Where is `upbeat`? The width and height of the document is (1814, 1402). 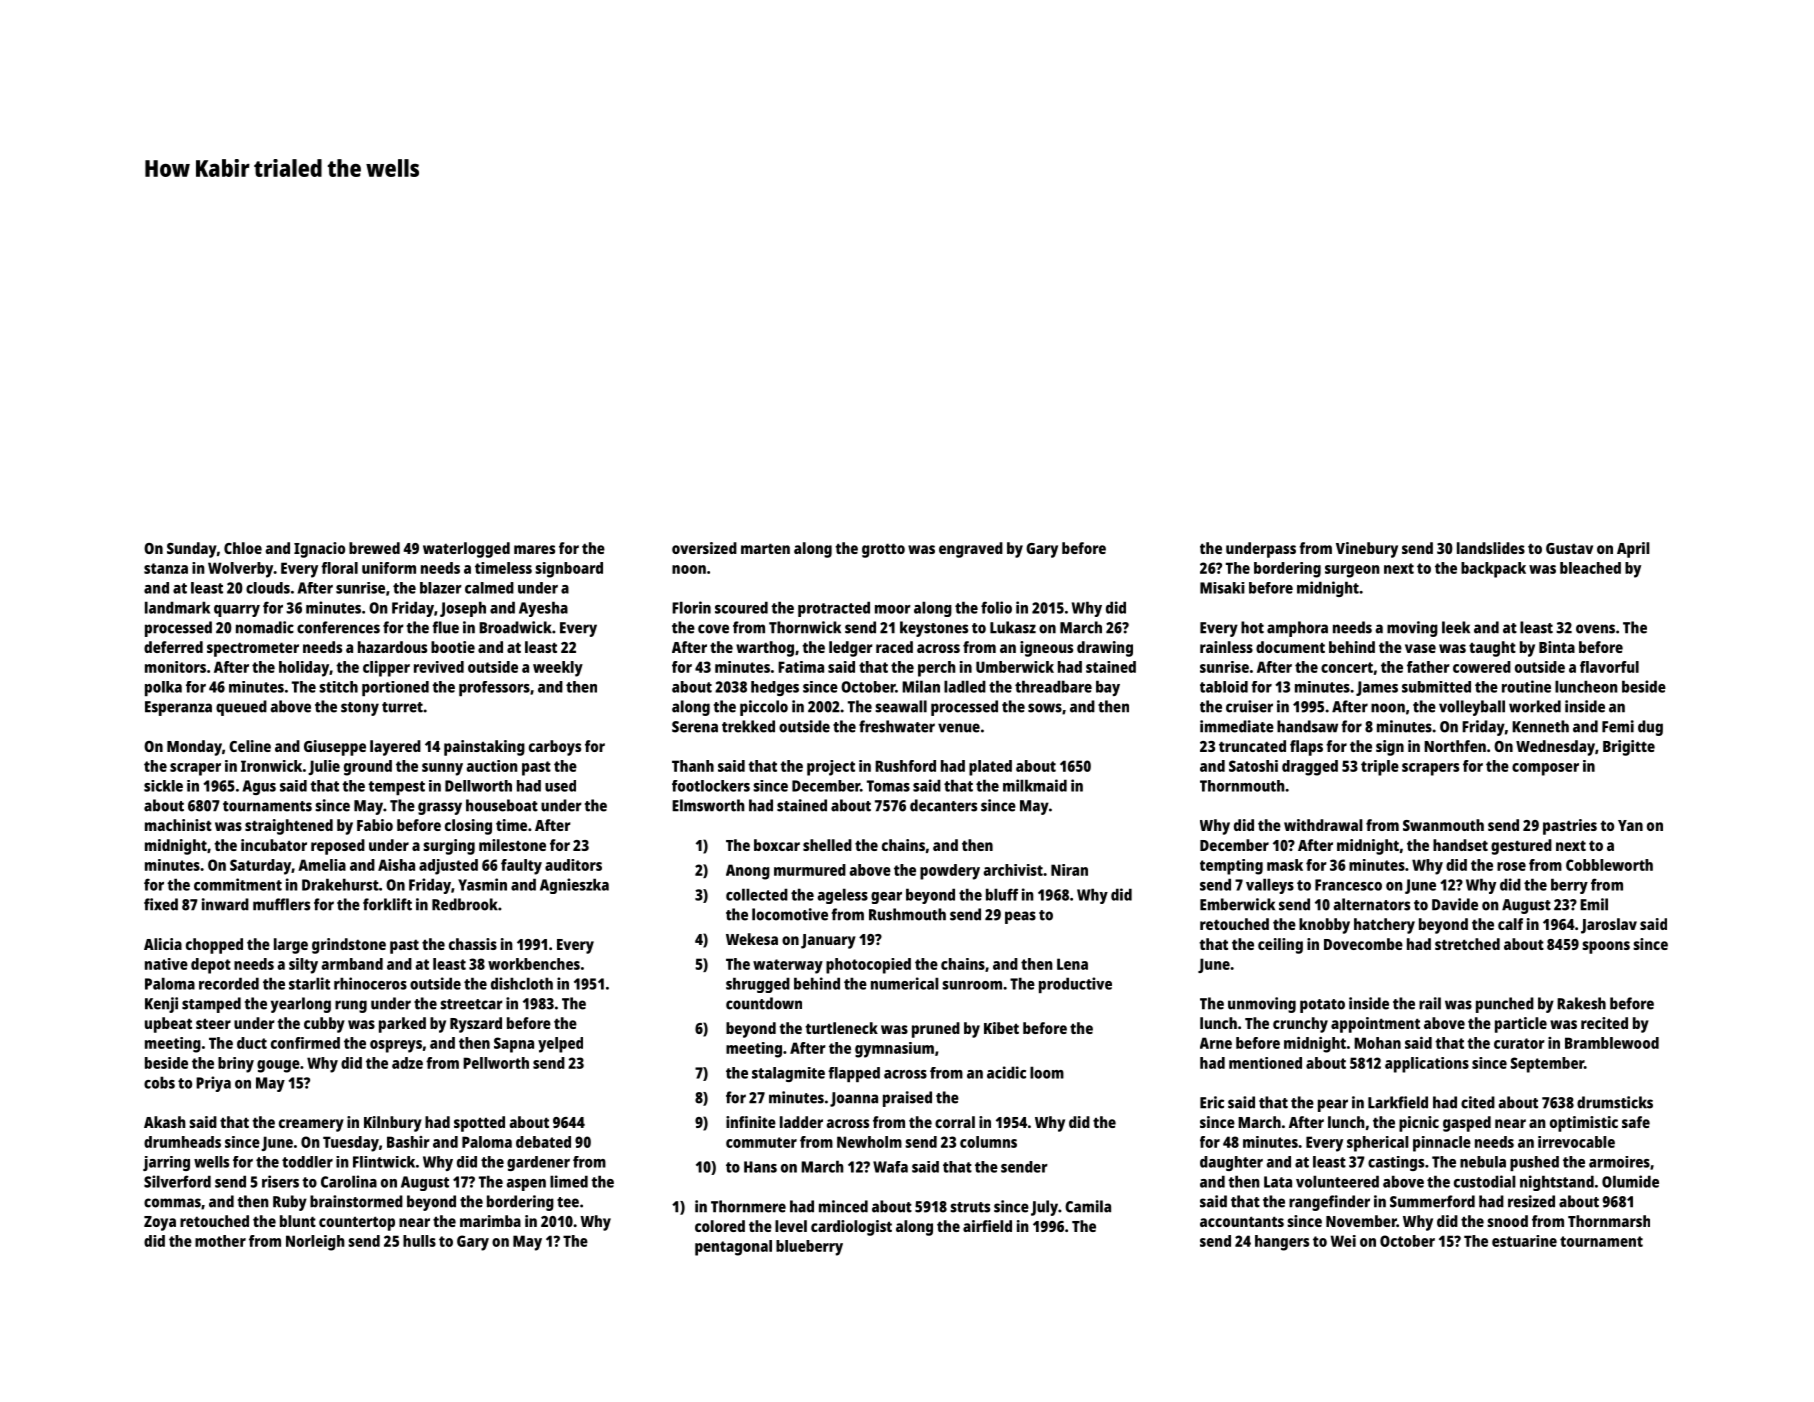
upbeat is located at coordinates (168, 1025).
